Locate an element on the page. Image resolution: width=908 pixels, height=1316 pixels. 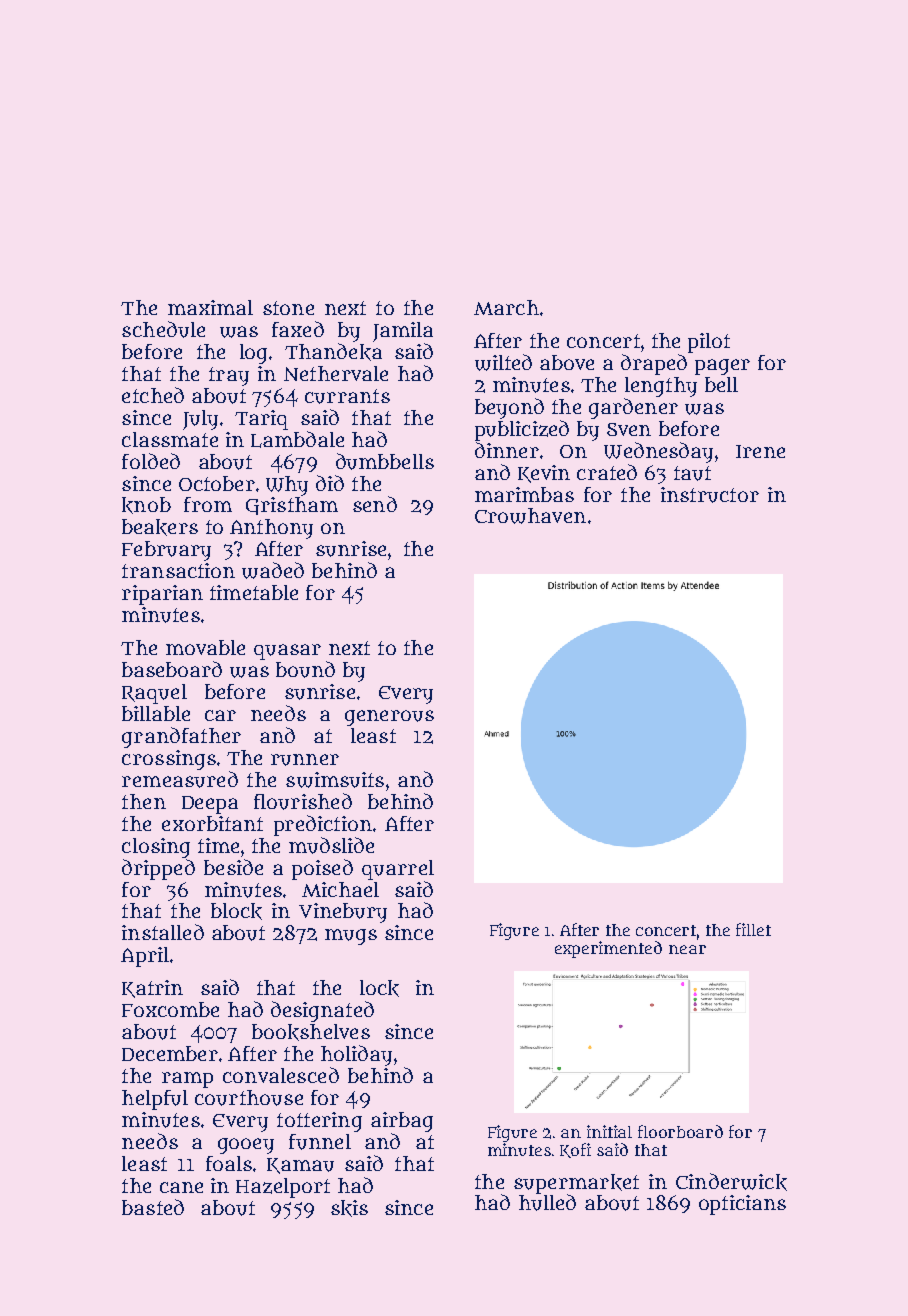
pilot is located at coordinates (709, 343).
